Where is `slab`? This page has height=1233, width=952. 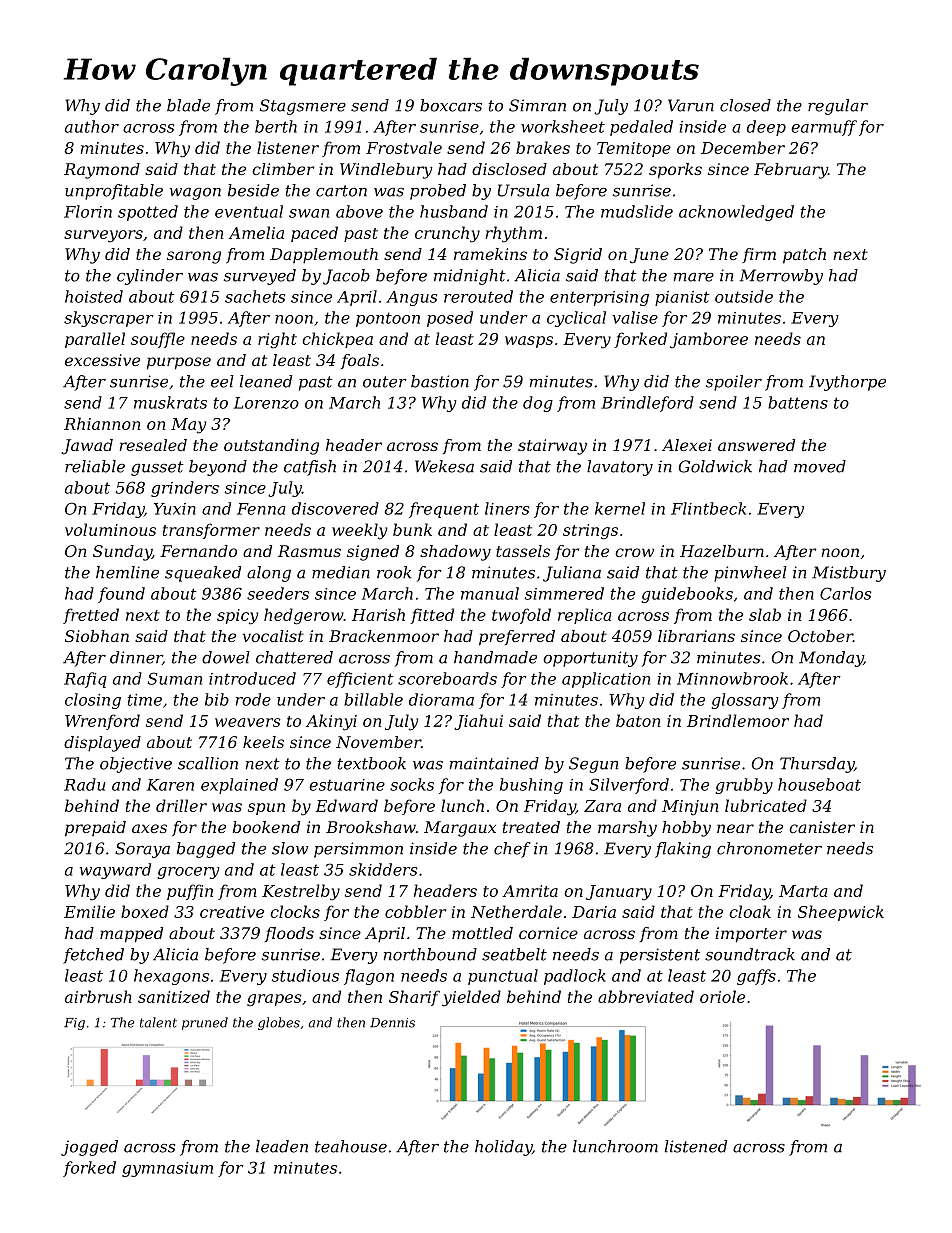 slab is located at coordinates (765, 614).
